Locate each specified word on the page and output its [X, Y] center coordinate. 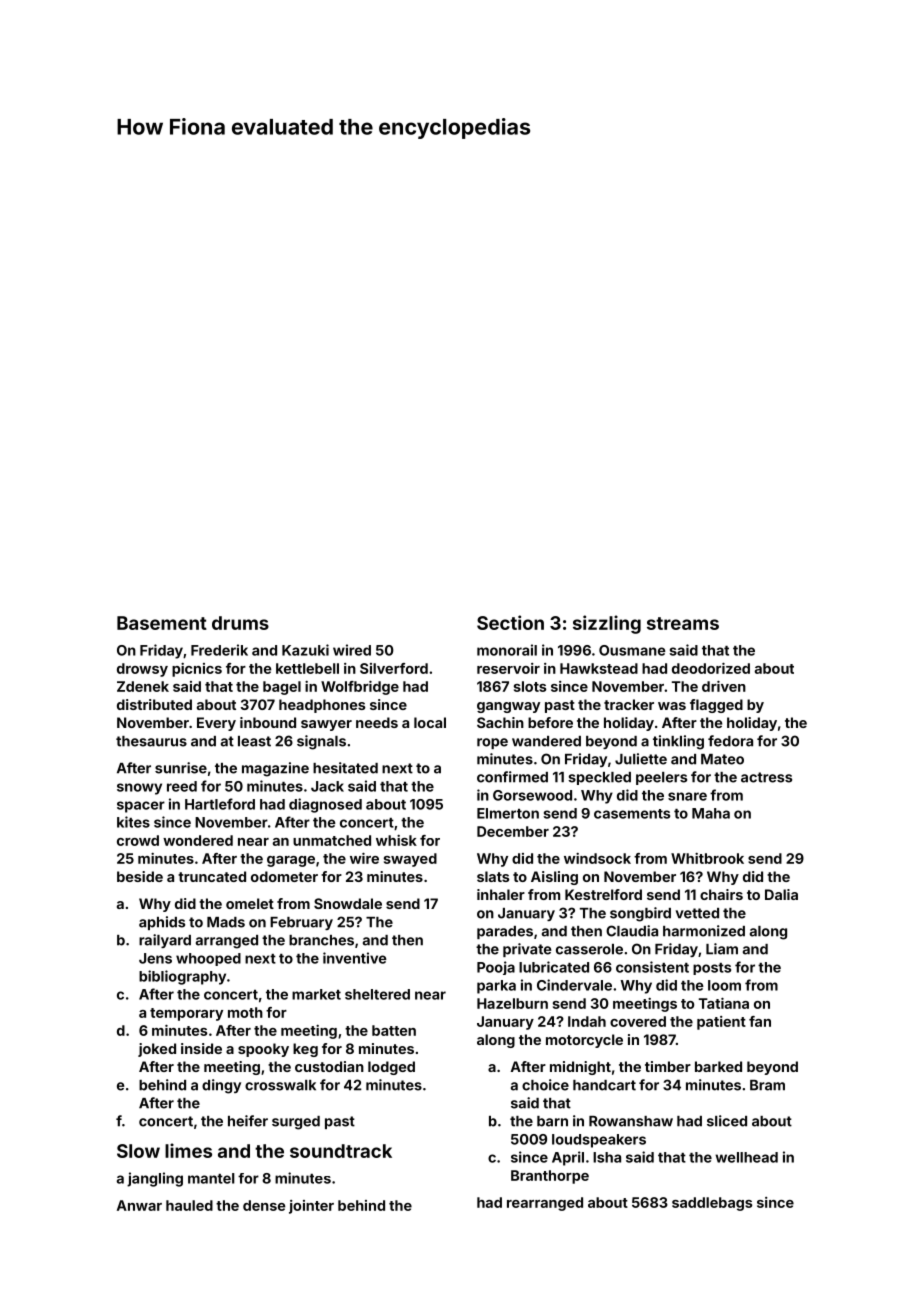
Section [510, 622]
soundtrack [341, 1151]
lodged [391, 1068]
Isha [607, 1157]
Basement [162, 623]
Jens [155, 958]
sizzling [607, 624]
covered [638, 1021]
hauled [189, 1205]
